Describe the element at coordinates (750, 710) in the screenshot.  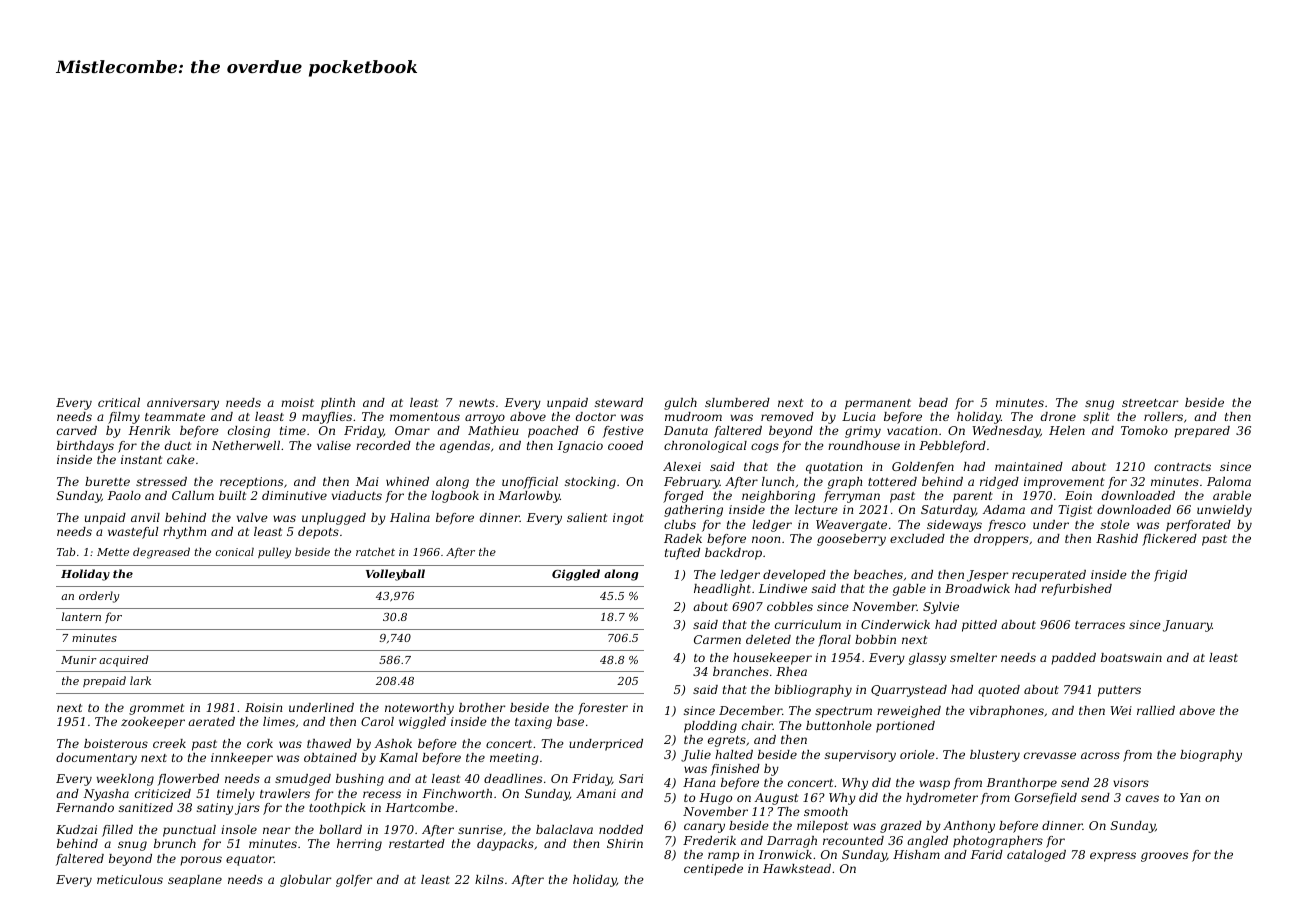
I see `December` at that location.
